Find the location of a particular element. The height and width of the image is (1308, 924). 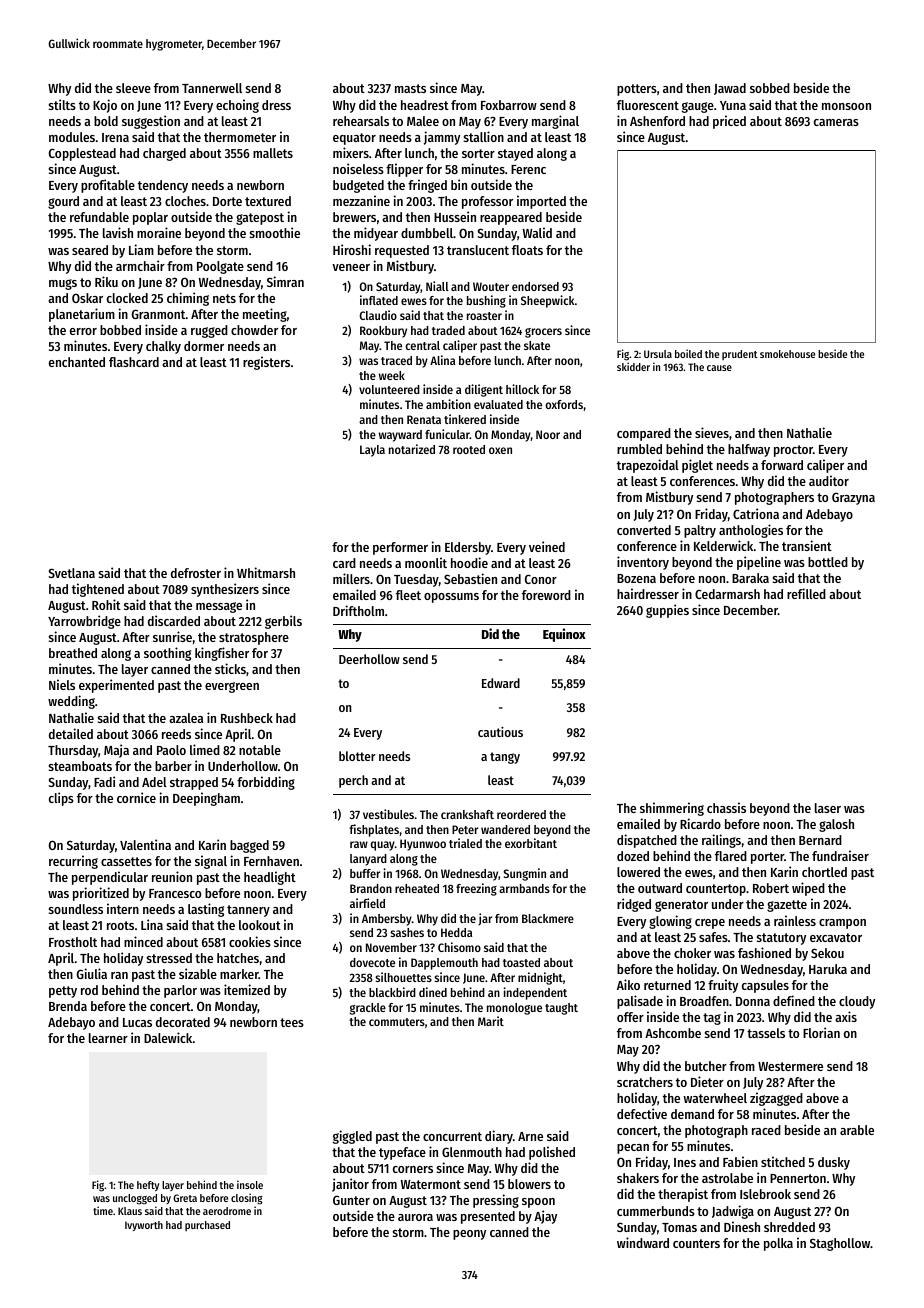

potters is located at coordinates (637, 90).
